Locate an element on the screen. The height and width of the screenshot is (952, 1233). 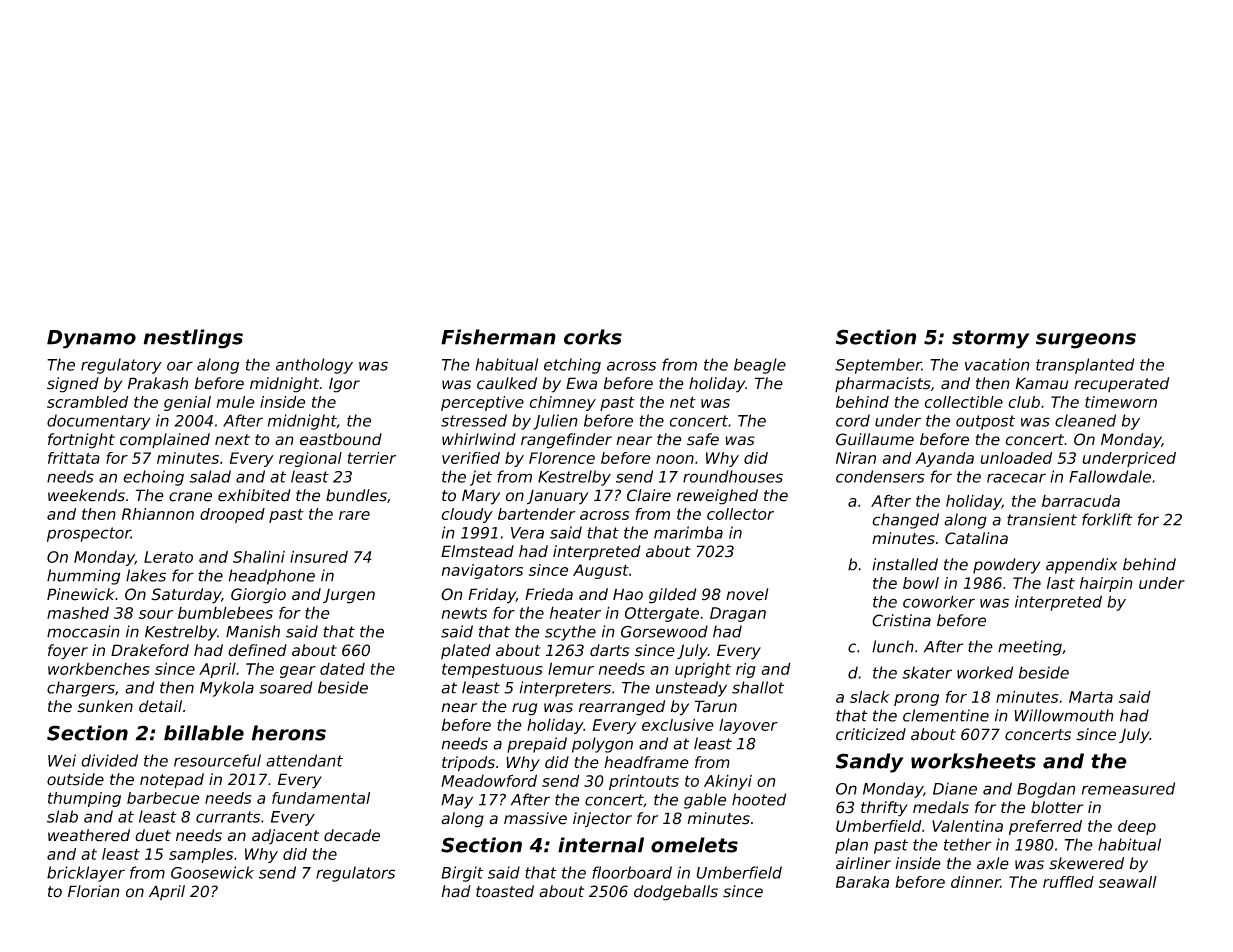
printouts is located at coordinates (644, 782).
